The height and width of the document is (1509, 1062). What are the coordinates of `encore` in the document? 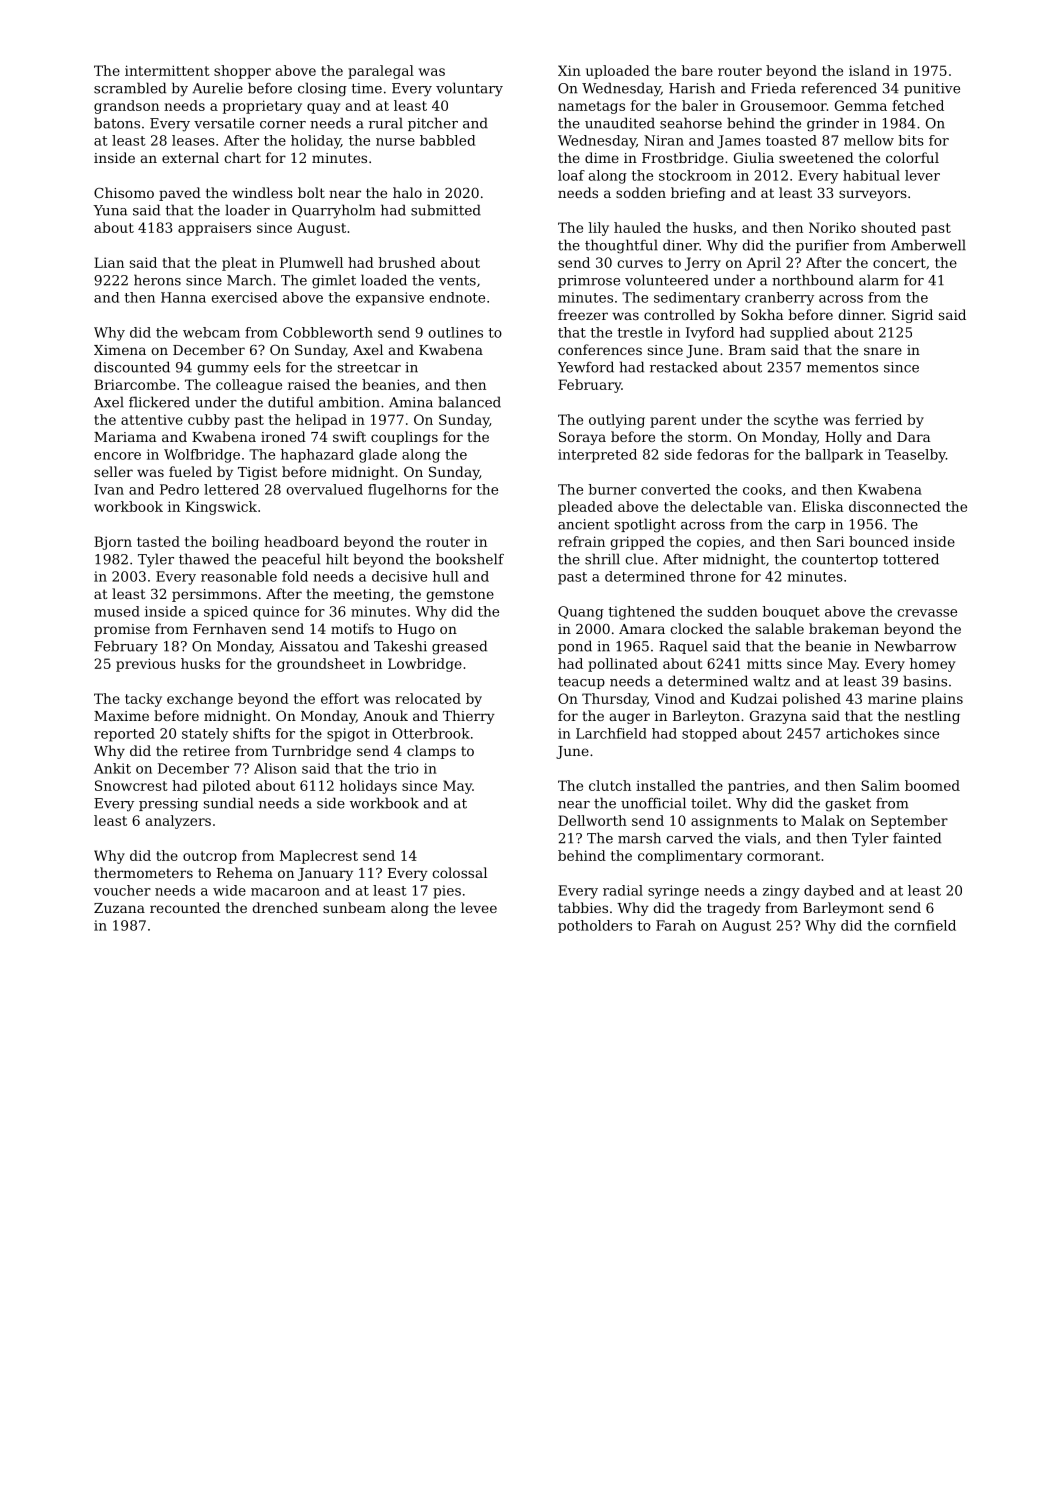 It's located at (117, 456).
